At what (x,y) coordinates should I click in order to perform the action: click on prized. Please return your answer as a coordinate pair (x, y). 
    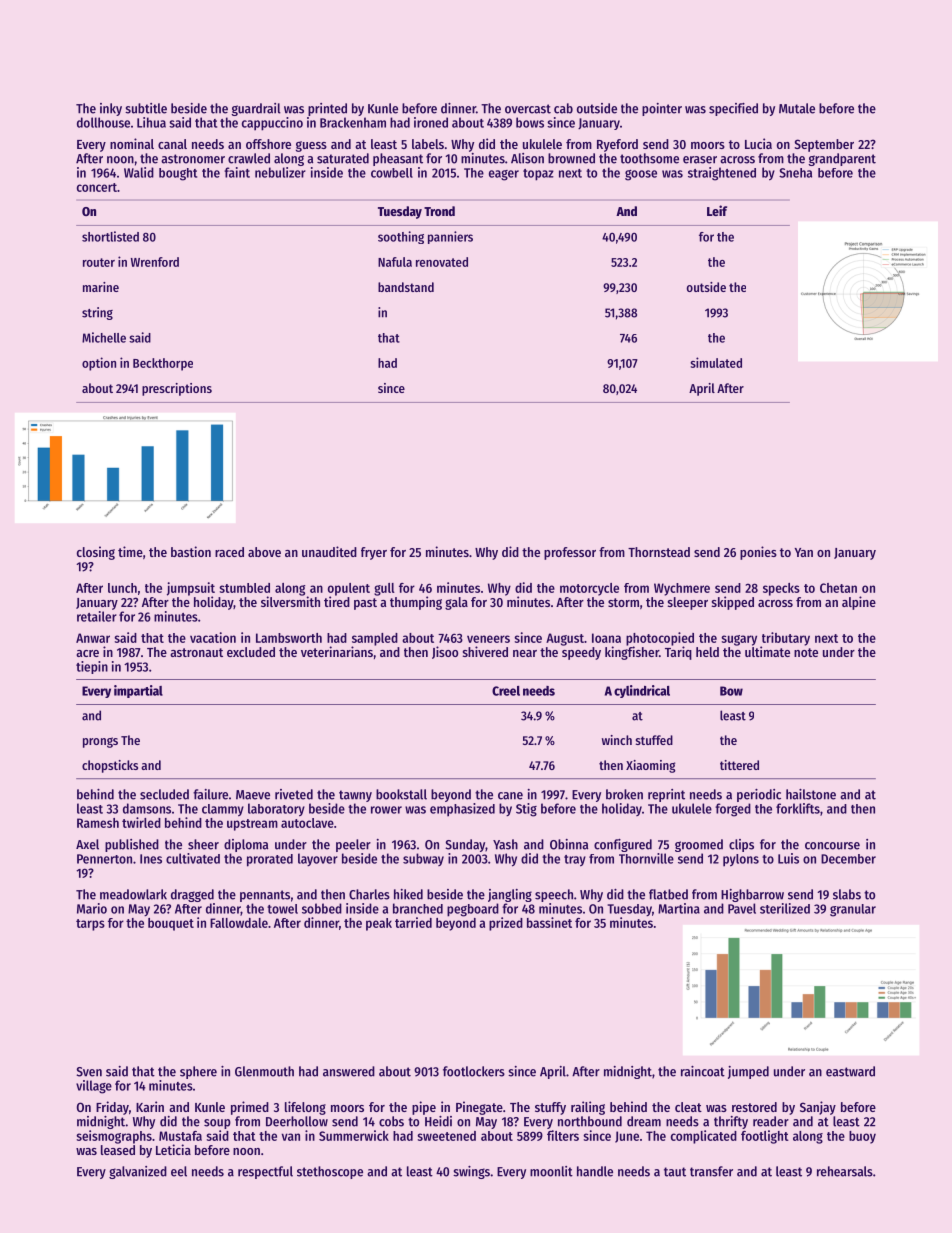
    Looking at the image, I should click on (506, 924).
